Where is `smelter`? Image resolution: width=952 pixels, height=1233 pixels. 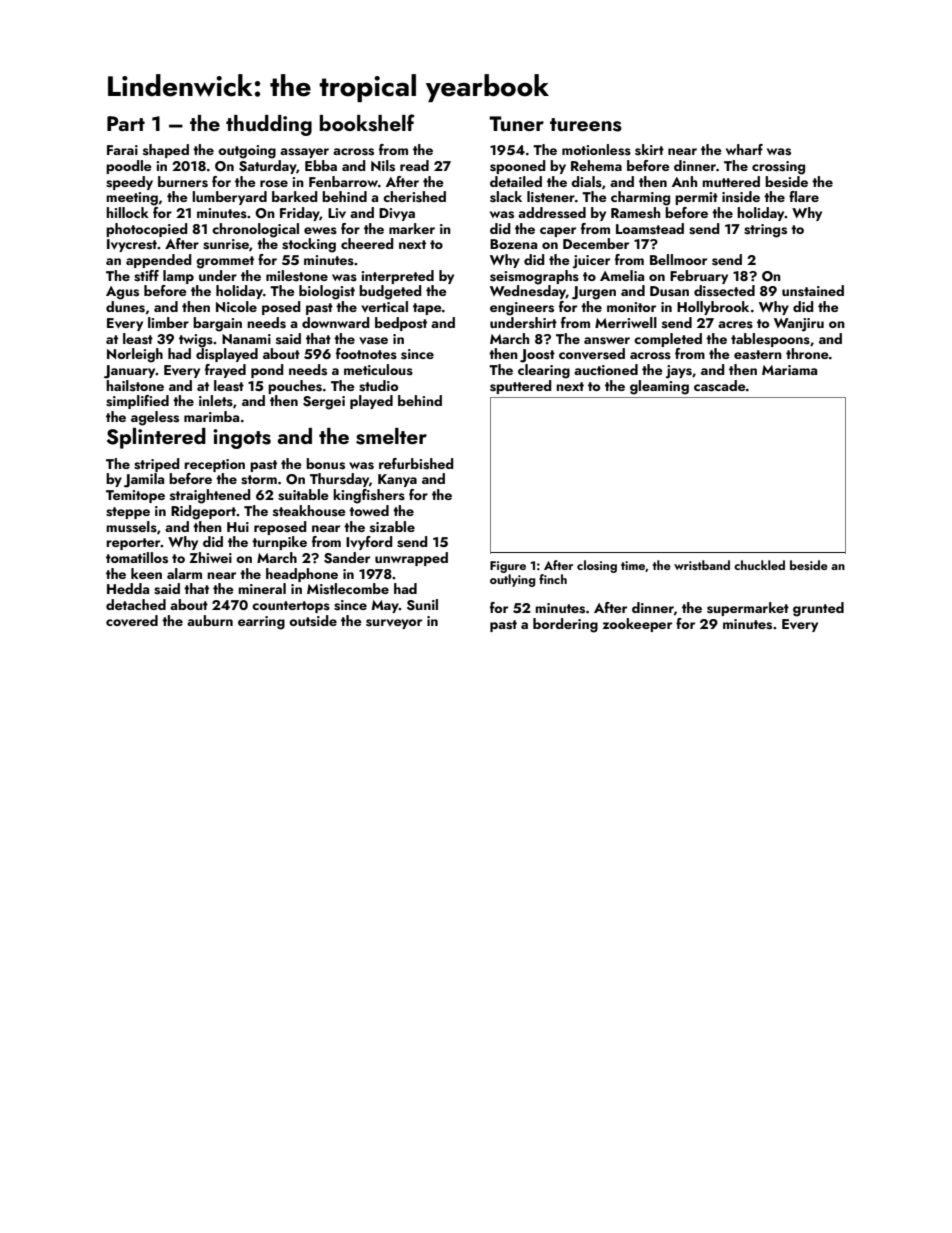
smelter is located at coordinates (391, 436).
